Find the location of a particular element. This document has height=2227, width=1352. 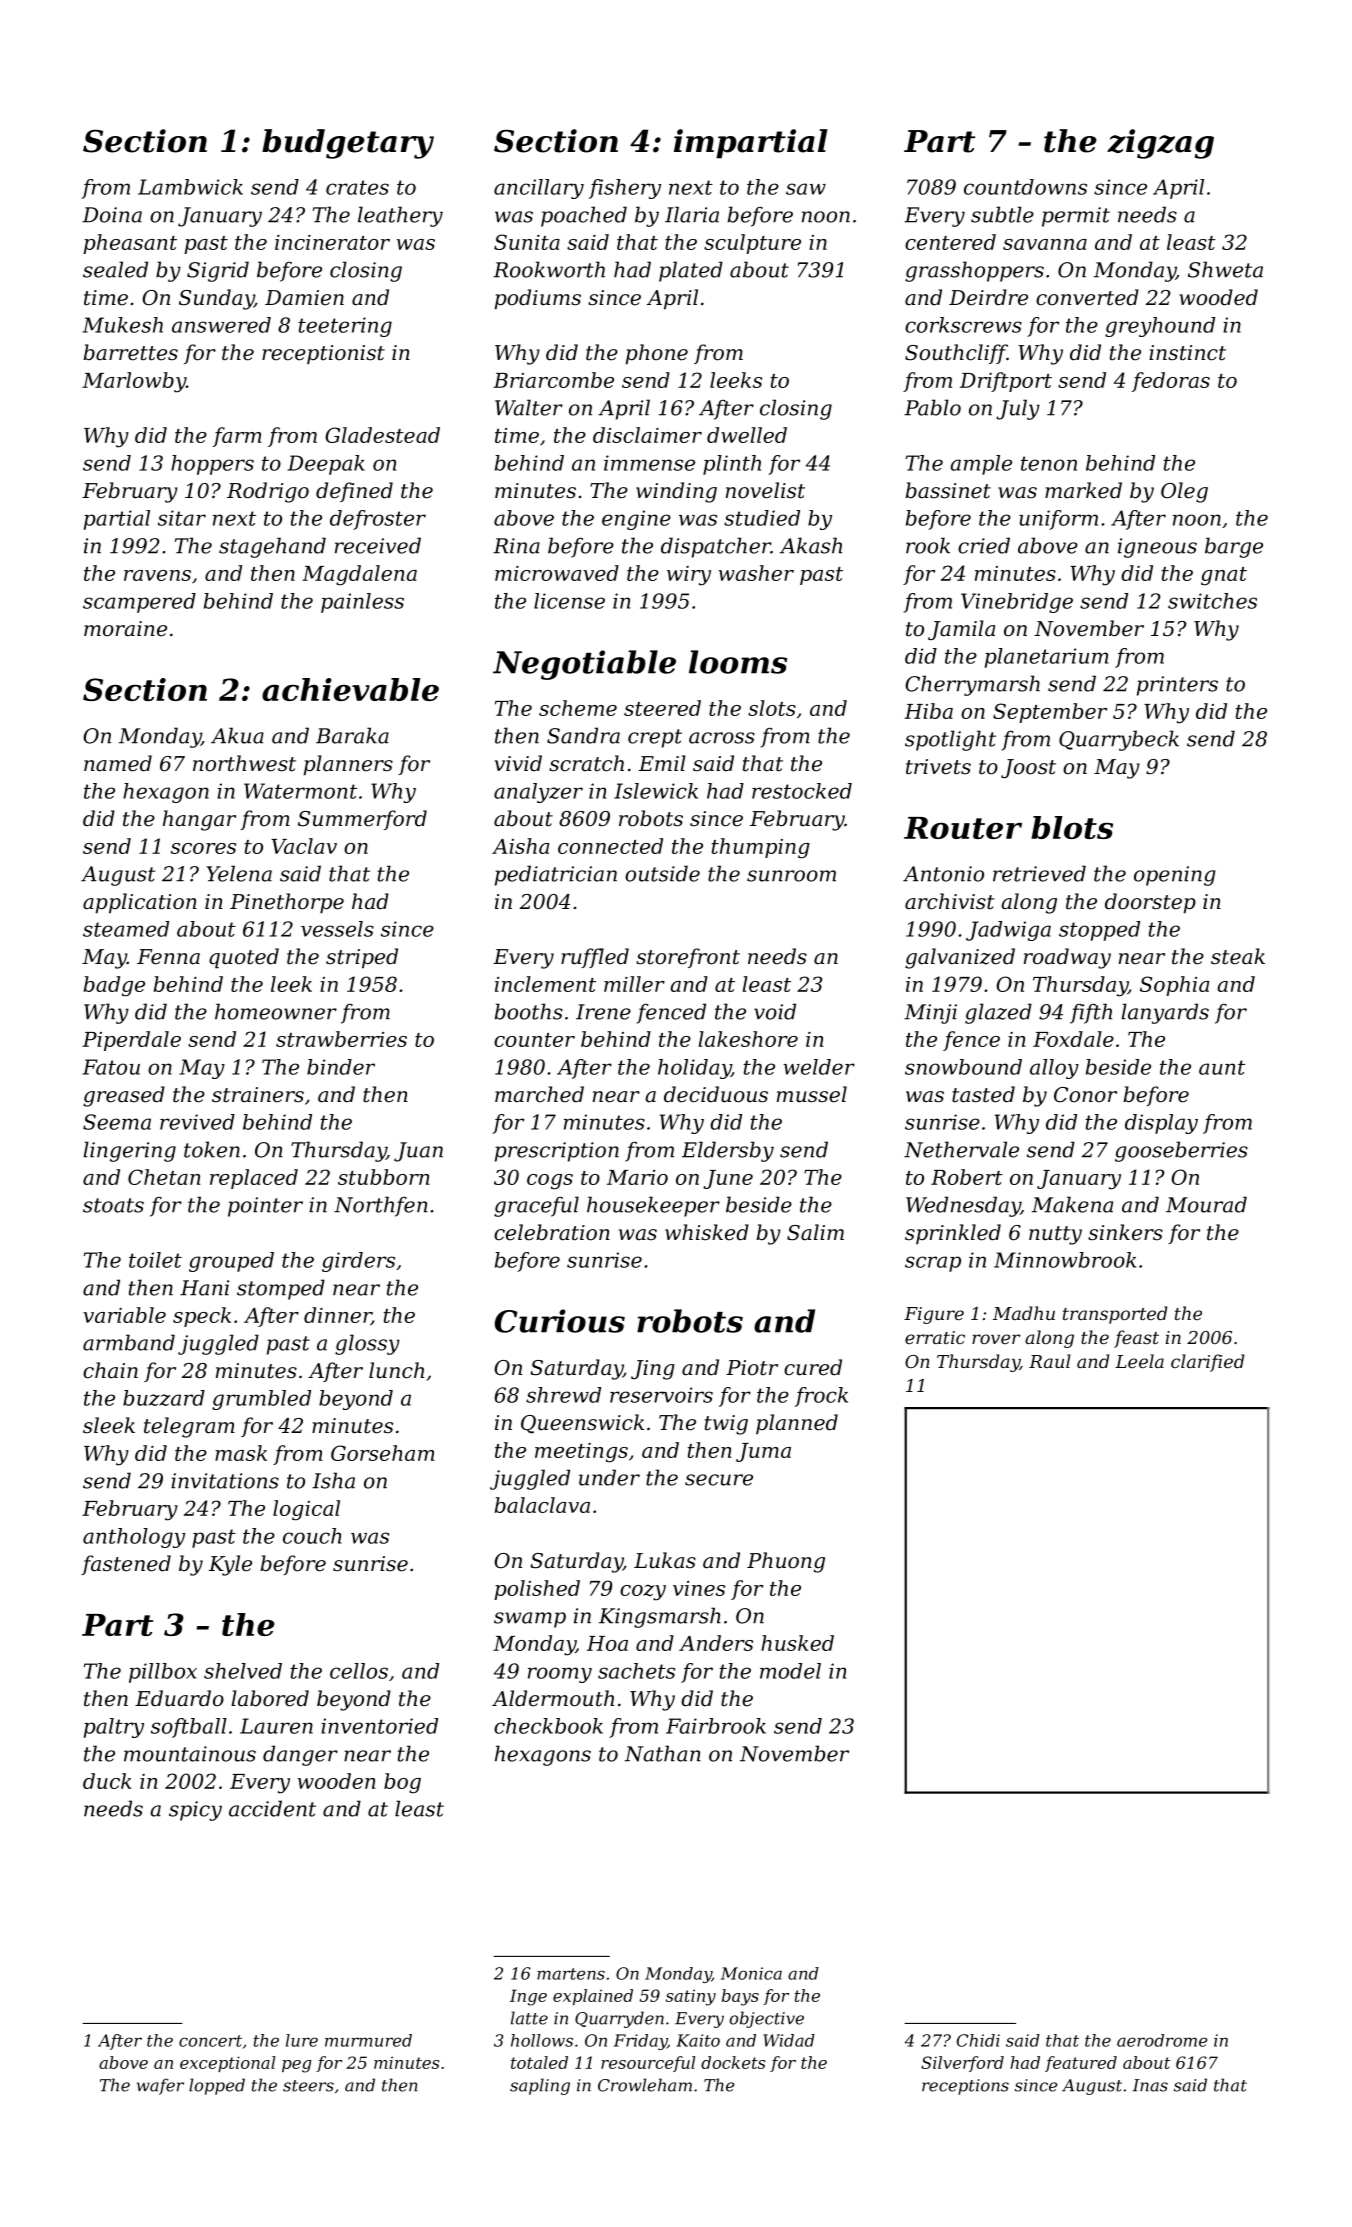

ancillary is located at coordinates (539, 189).
